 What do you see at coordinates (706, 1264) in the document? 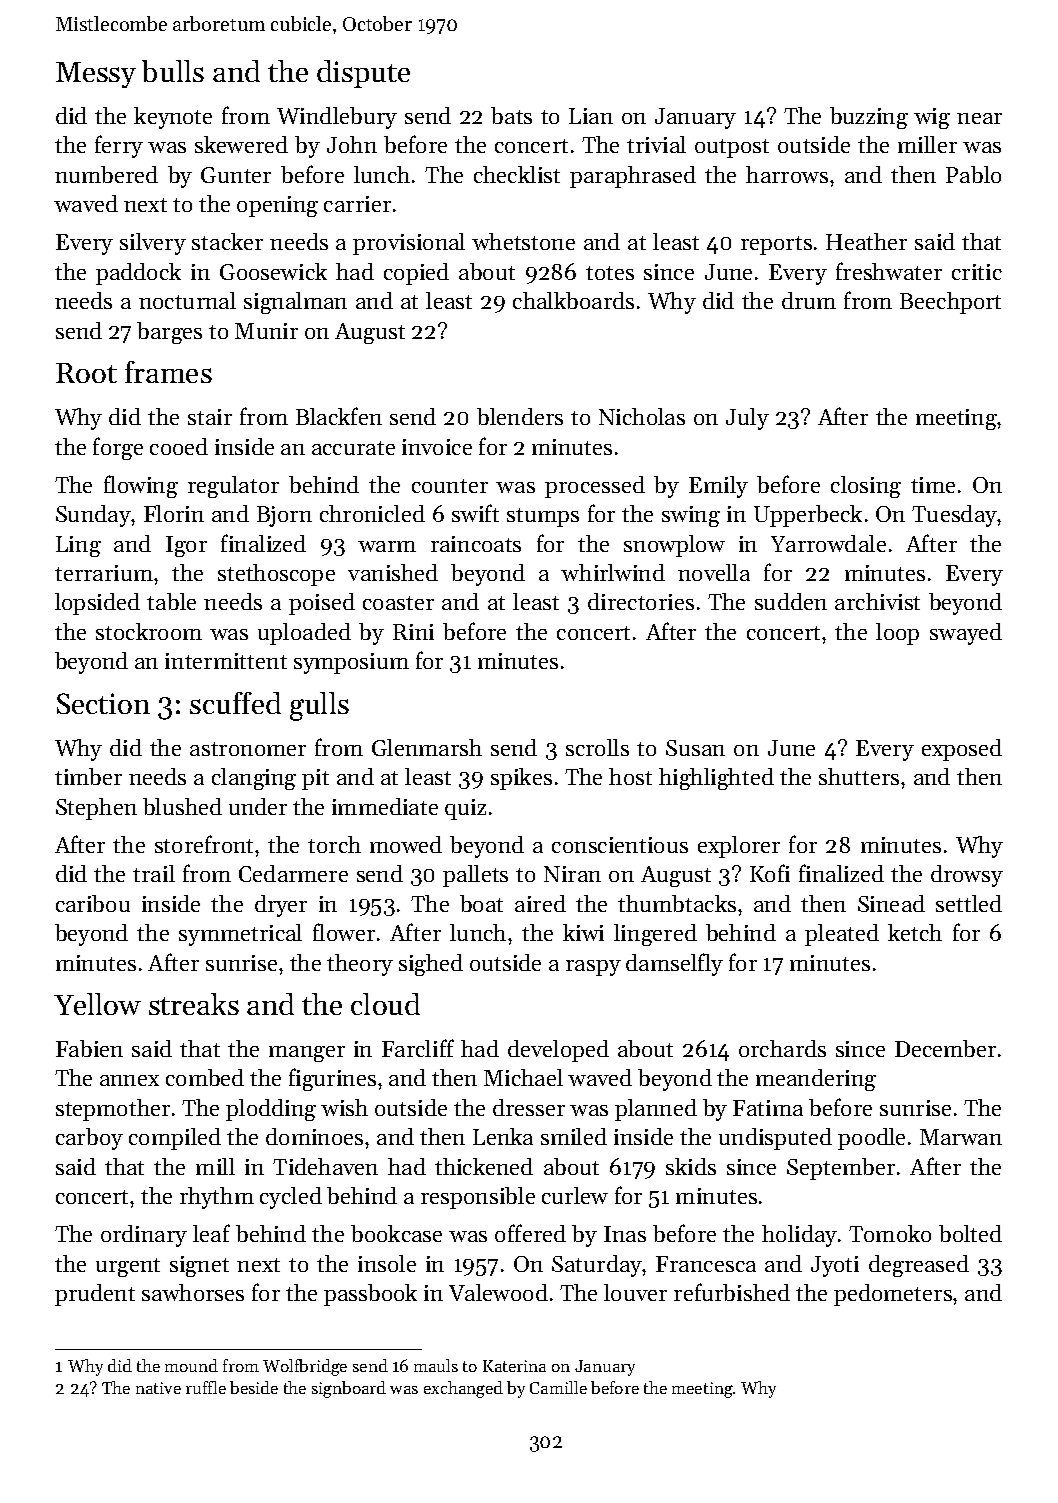
I see `Francesca` at bounding box center [706, 1264].
